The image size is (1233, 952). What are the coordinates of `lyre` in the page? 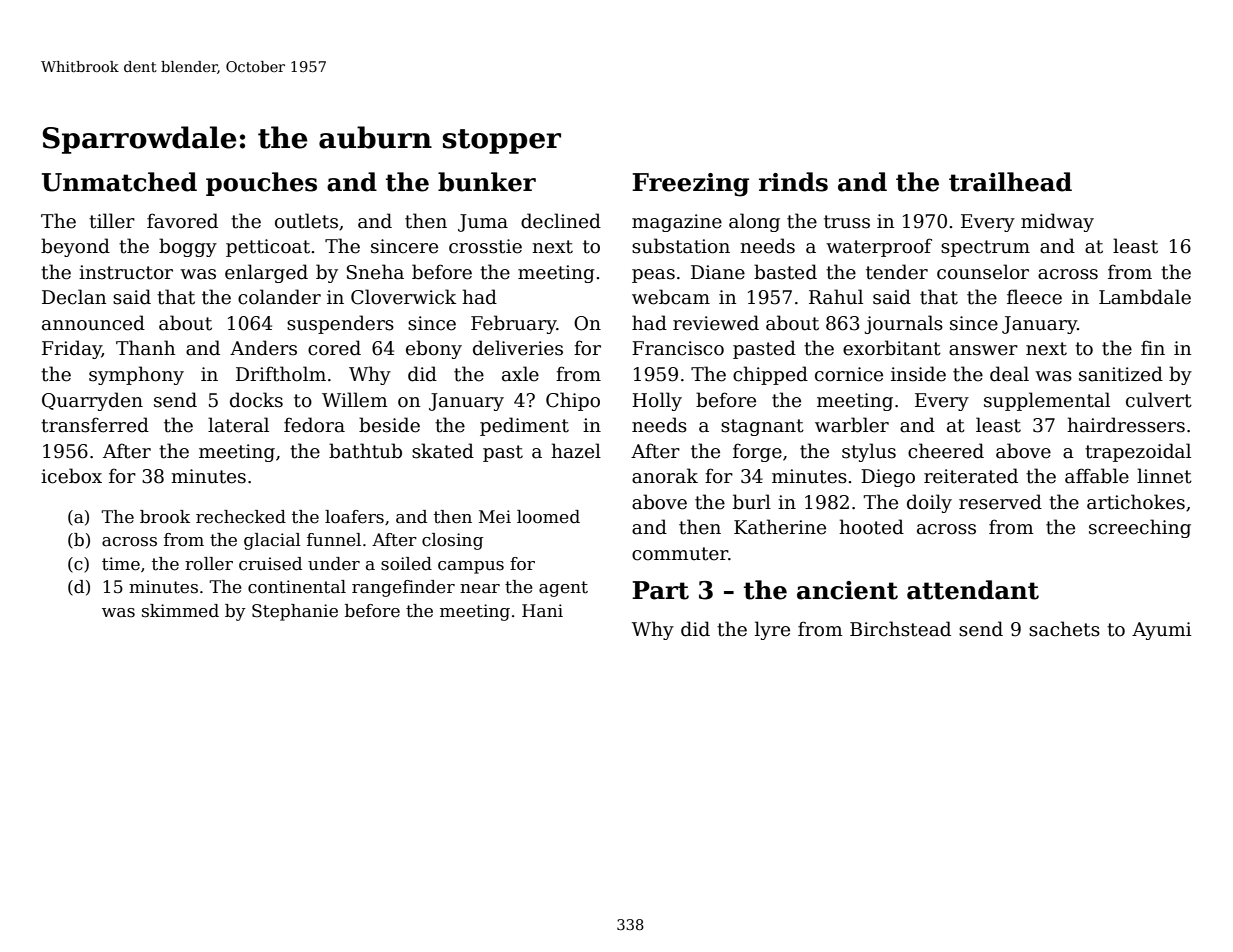 It's located at (772, 630).
